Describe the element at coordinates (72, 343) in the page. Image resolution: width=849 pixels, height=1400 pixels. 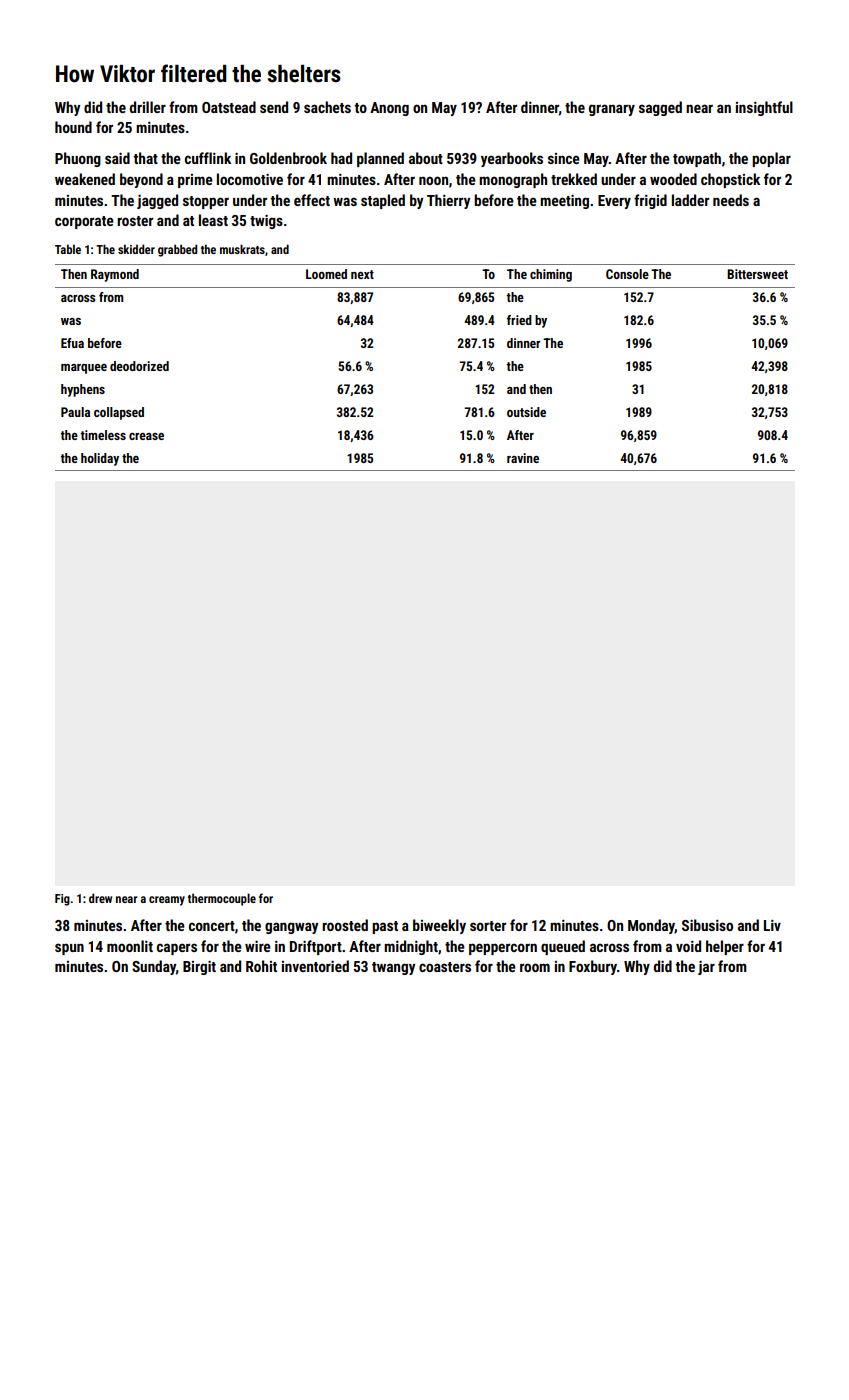
I see `Efua` at that location.
